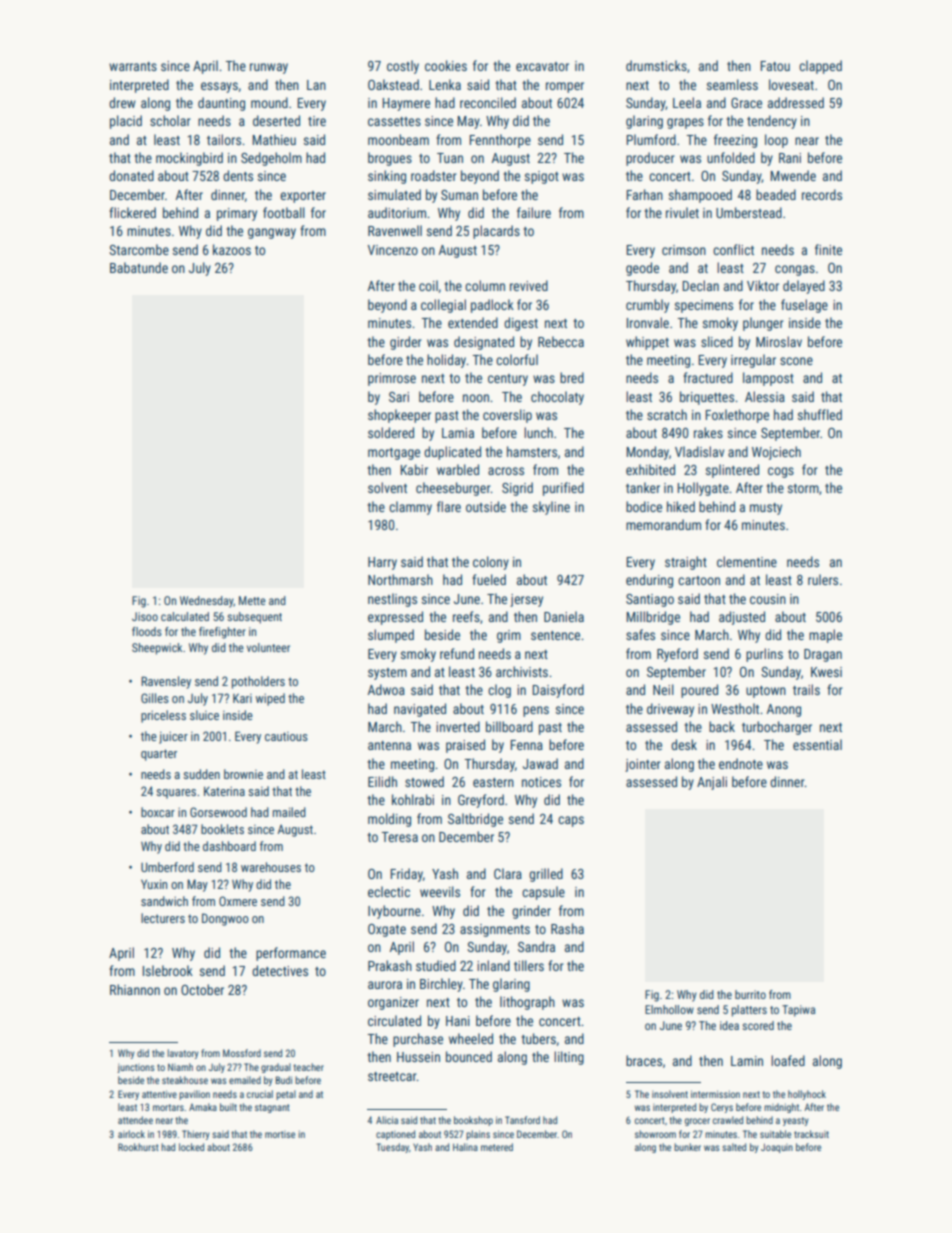  I want to click on excavator, so click(542, 66).
